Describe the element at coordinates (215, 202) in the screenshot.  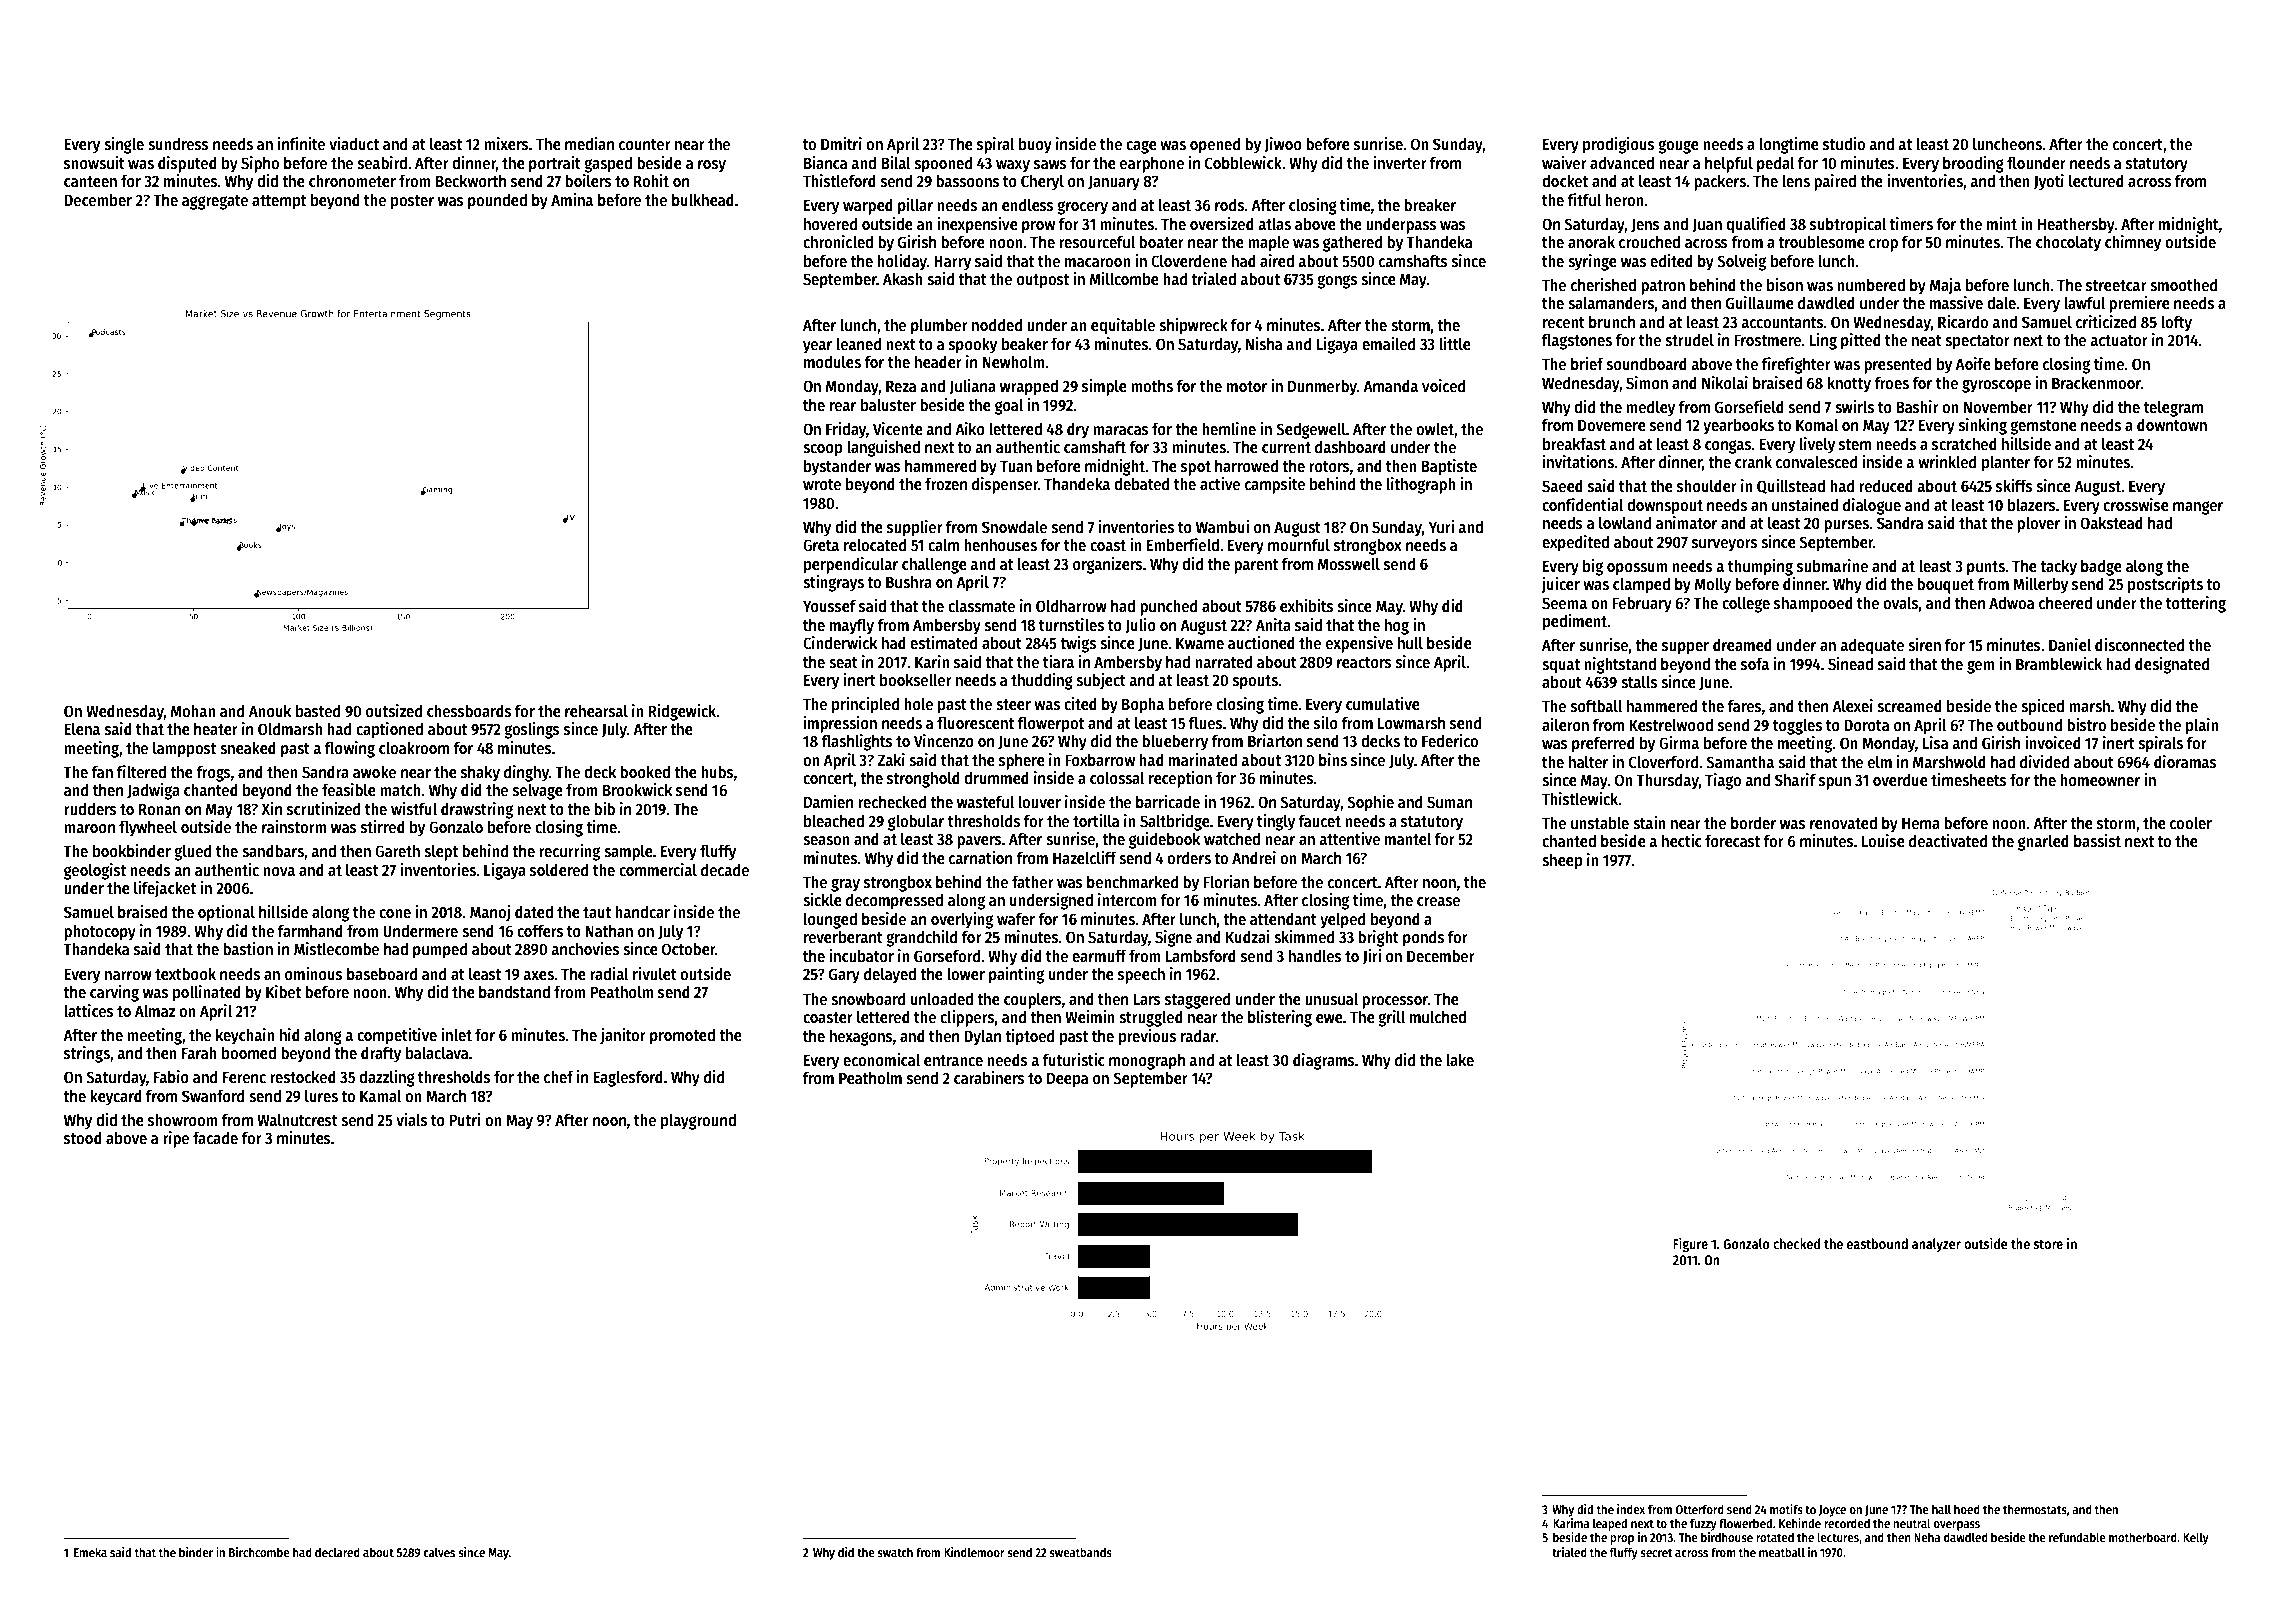
I see `aggregate` at that location.
